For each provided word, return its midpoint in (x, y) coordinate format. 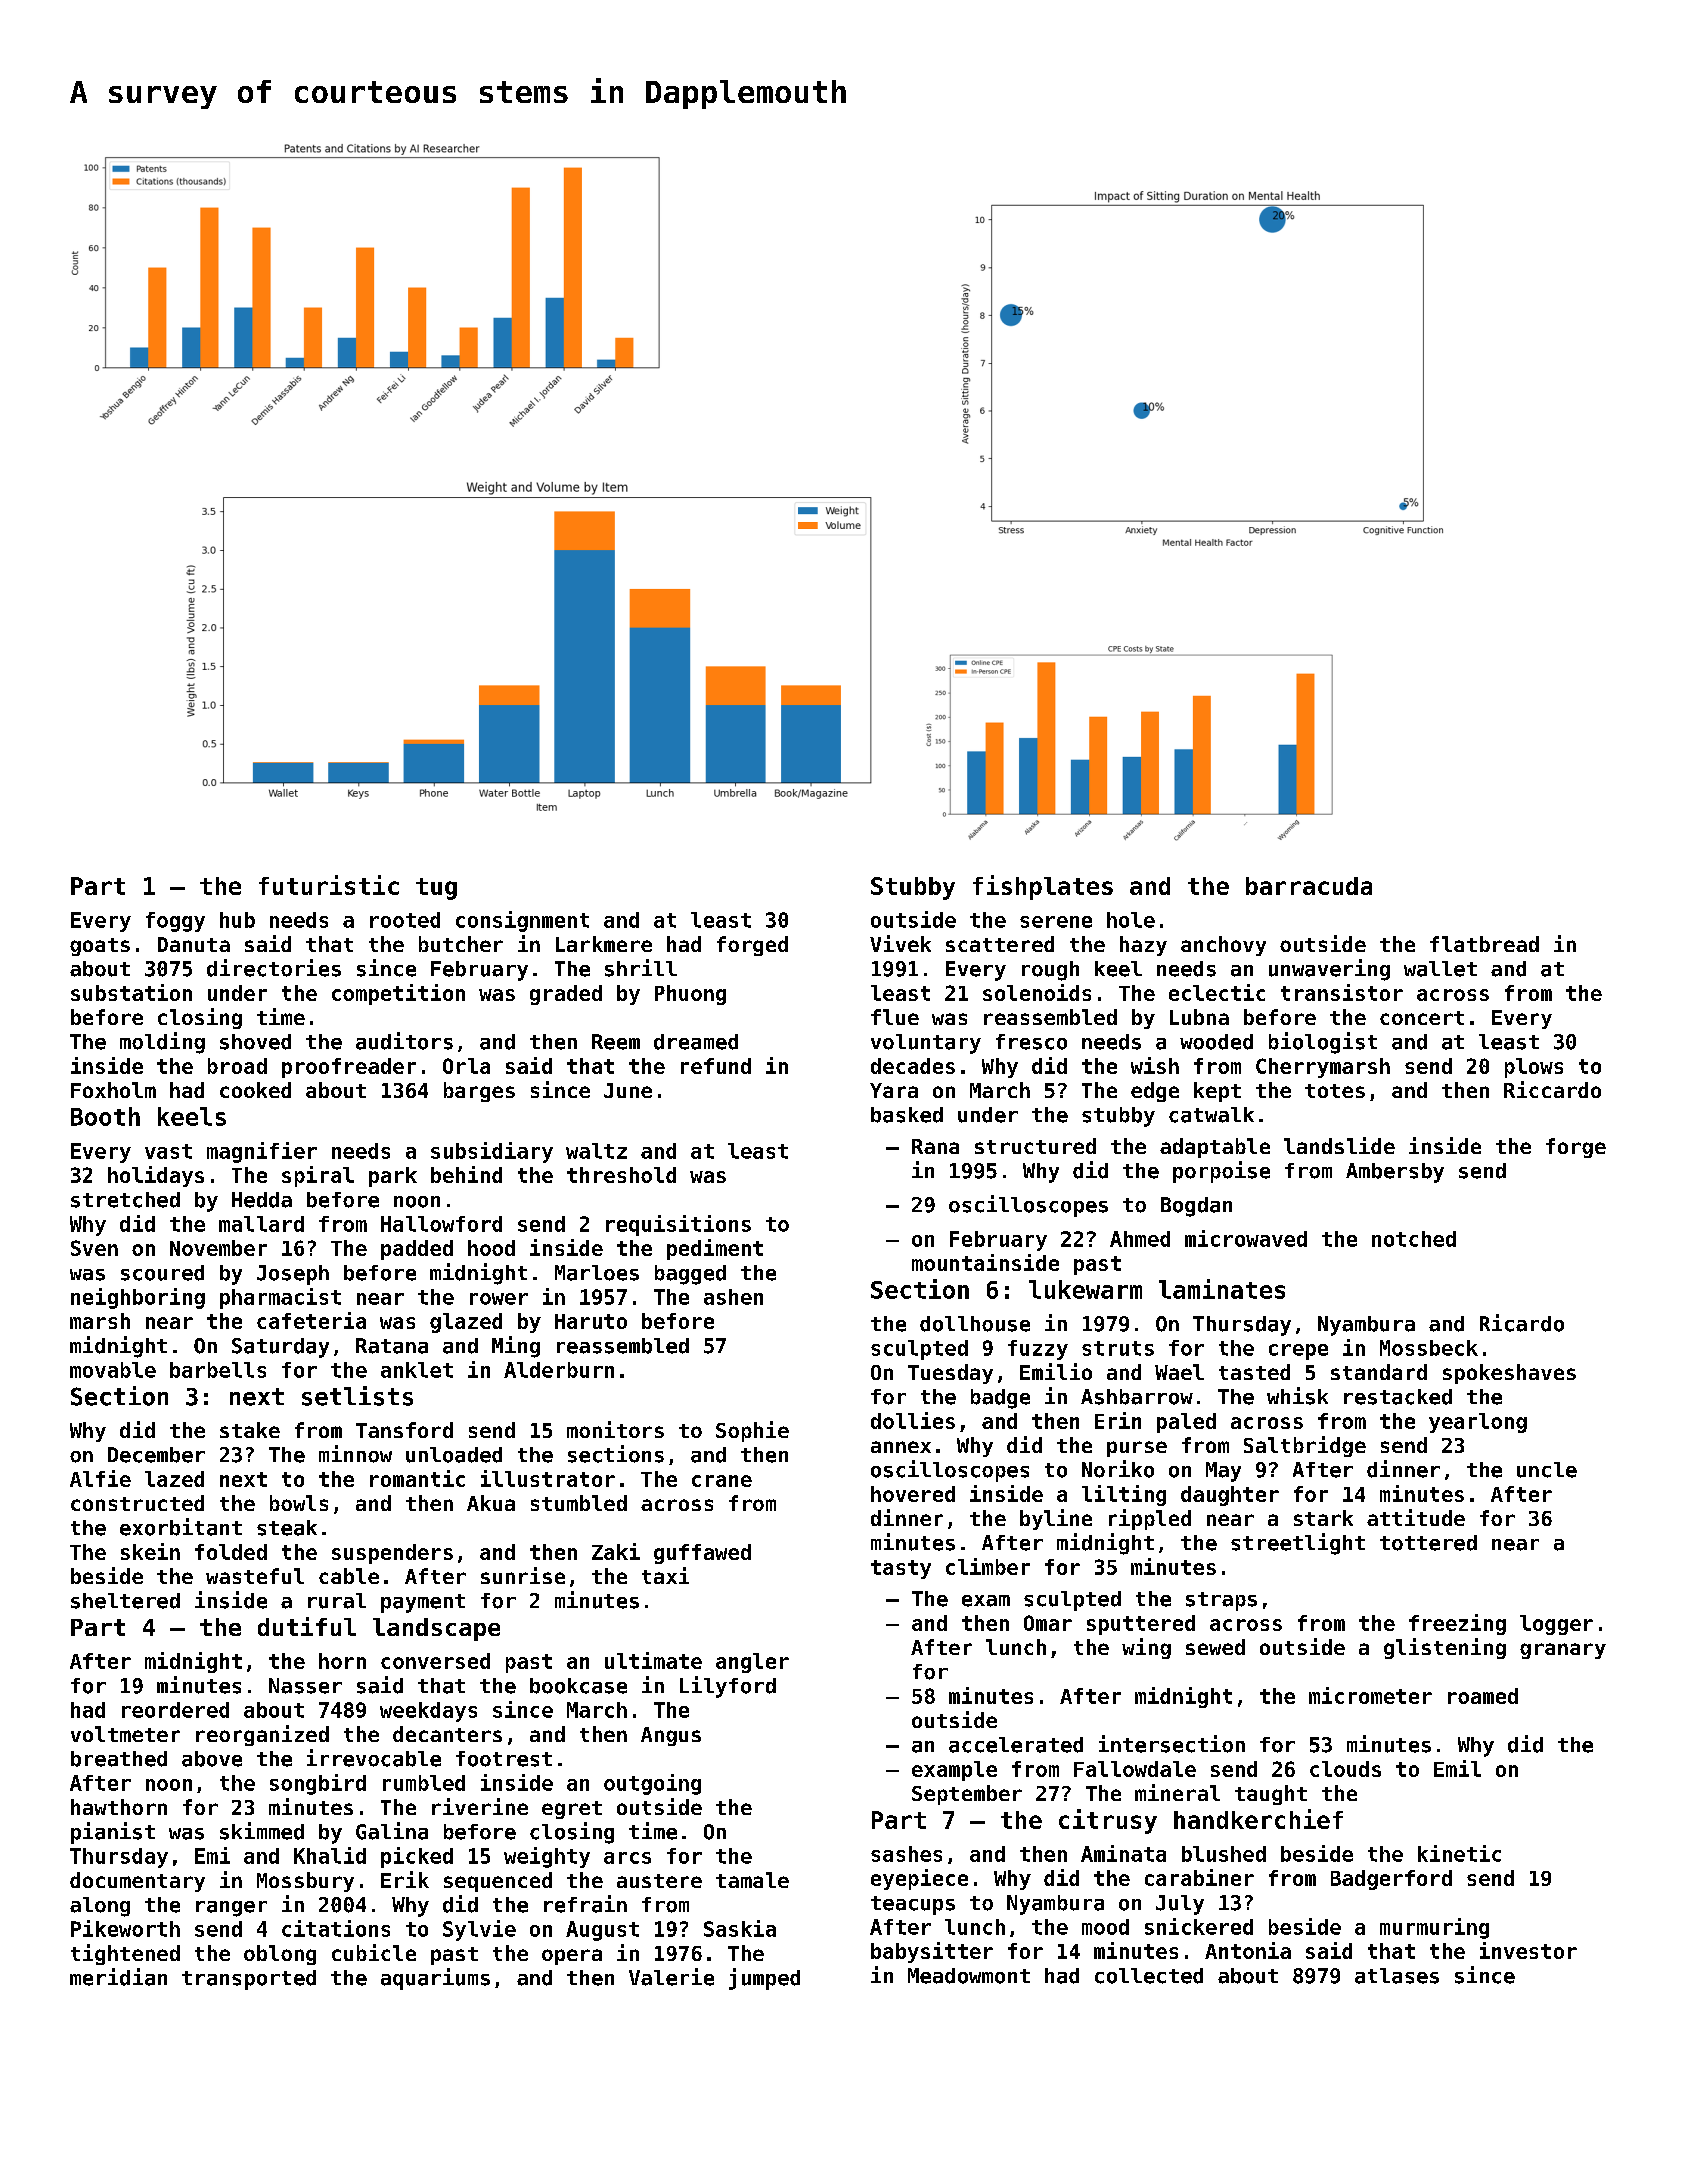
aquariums (435, 1979)
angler (752, 1663)
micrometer (1370, 1695)
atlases (1397, 1976)
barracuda (1309, 886)
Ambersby (1395, 1173)
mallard (261, 1224)
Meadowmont (969, 1976)
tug (436, 889)
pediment (715, 1249)
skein (150, 1551)
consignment (522, 921)
